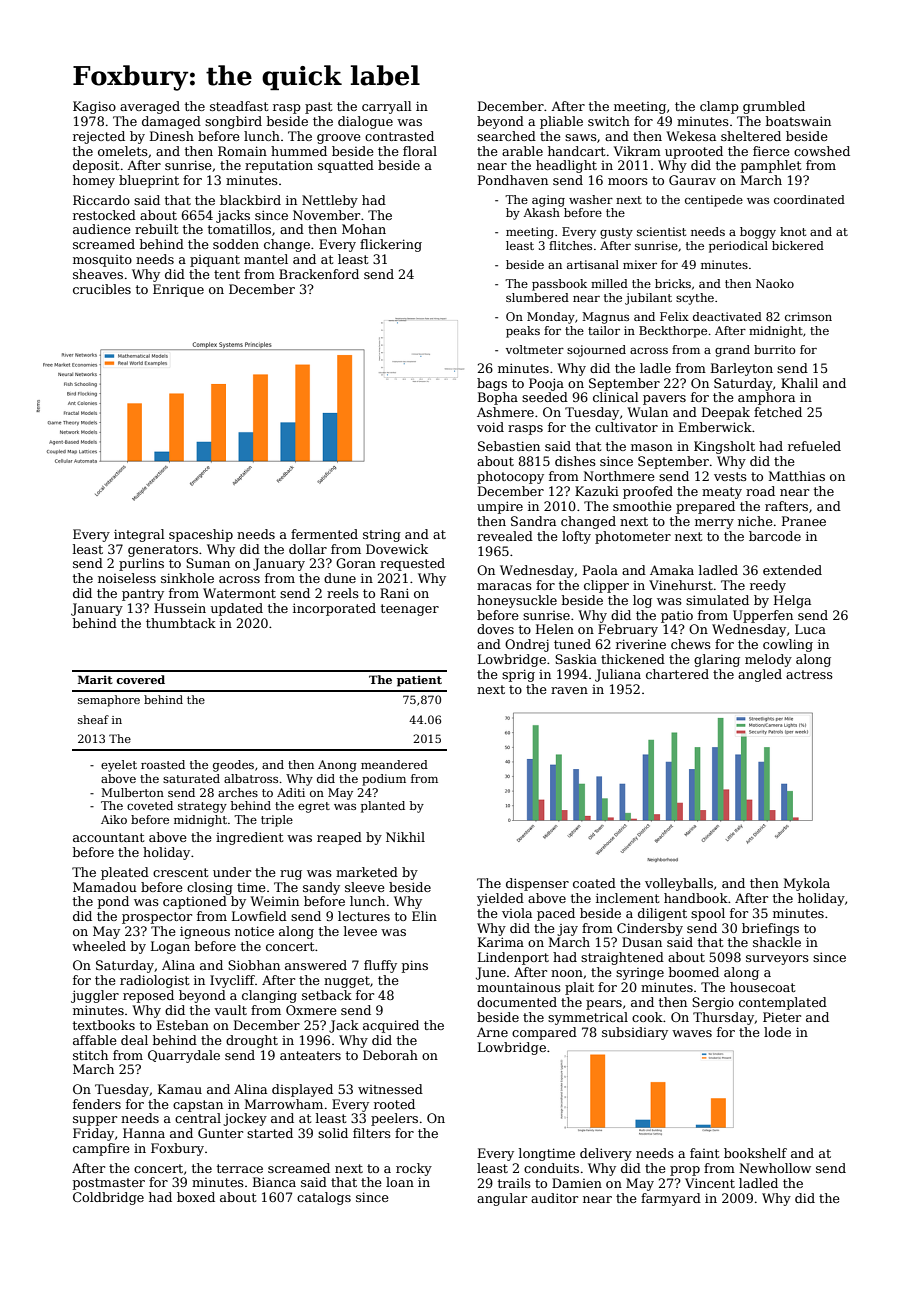  What do you see at coordinates (575, 461) in the screenshot?
I see `dishes` at bounding box center [575, 461].
